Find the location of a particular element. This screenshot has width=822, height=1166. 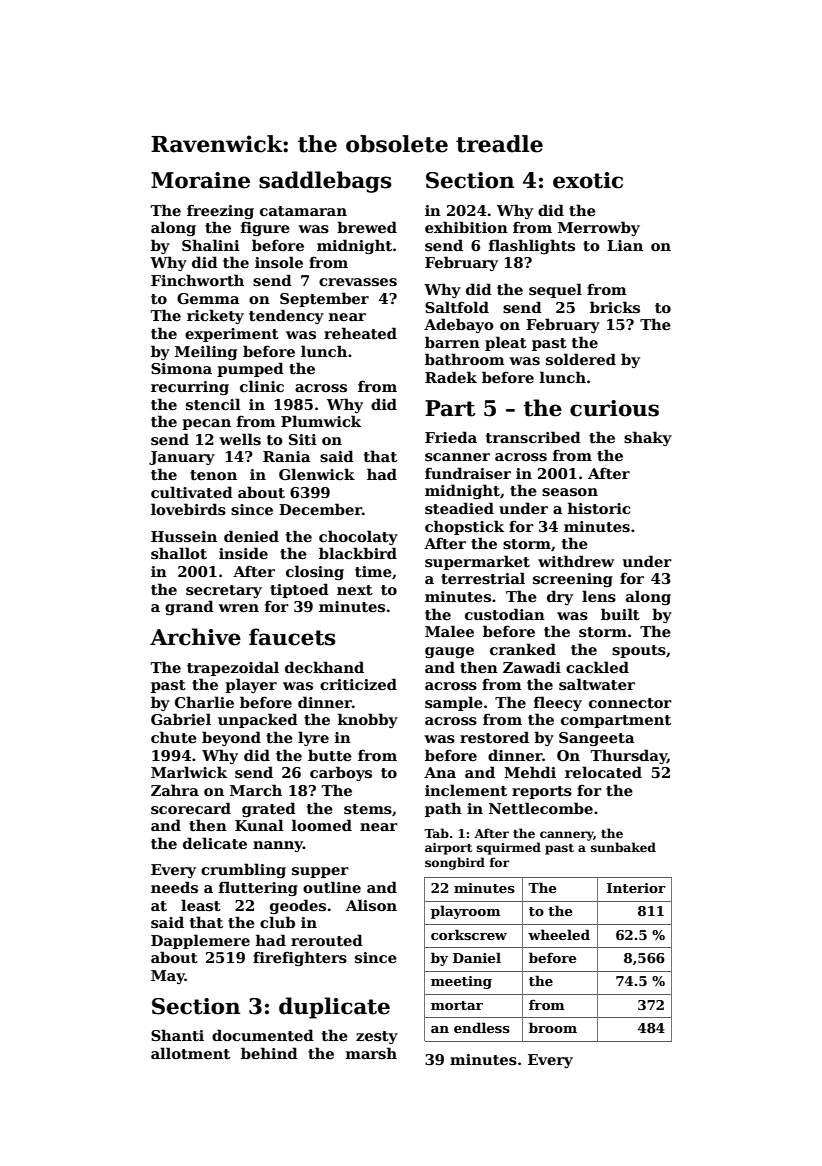

reports is located at coordinates (542, 792).
